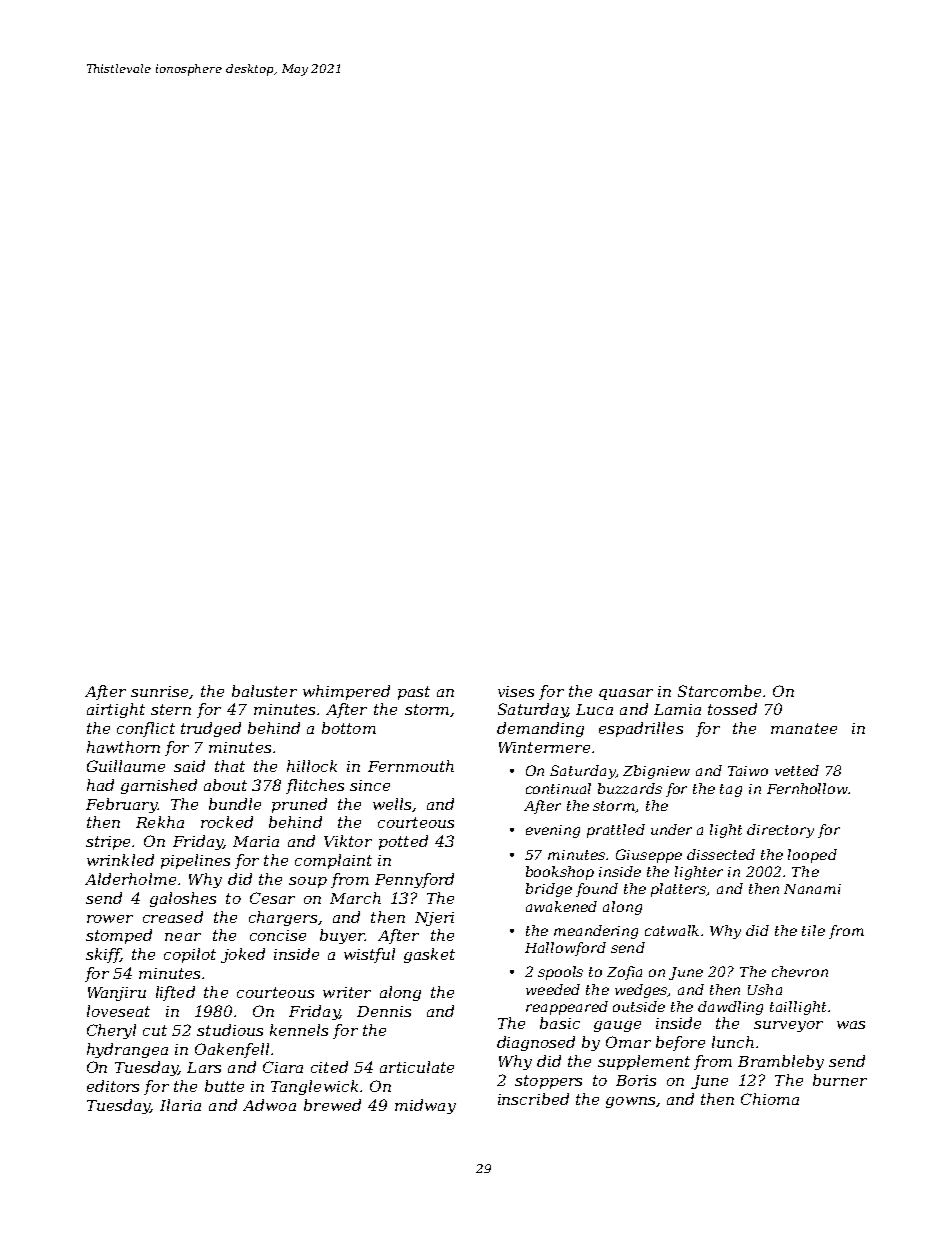 Image resolution: width=952 pixels, height=1233 pixels. I want to click on platters, so click(679, 890).
